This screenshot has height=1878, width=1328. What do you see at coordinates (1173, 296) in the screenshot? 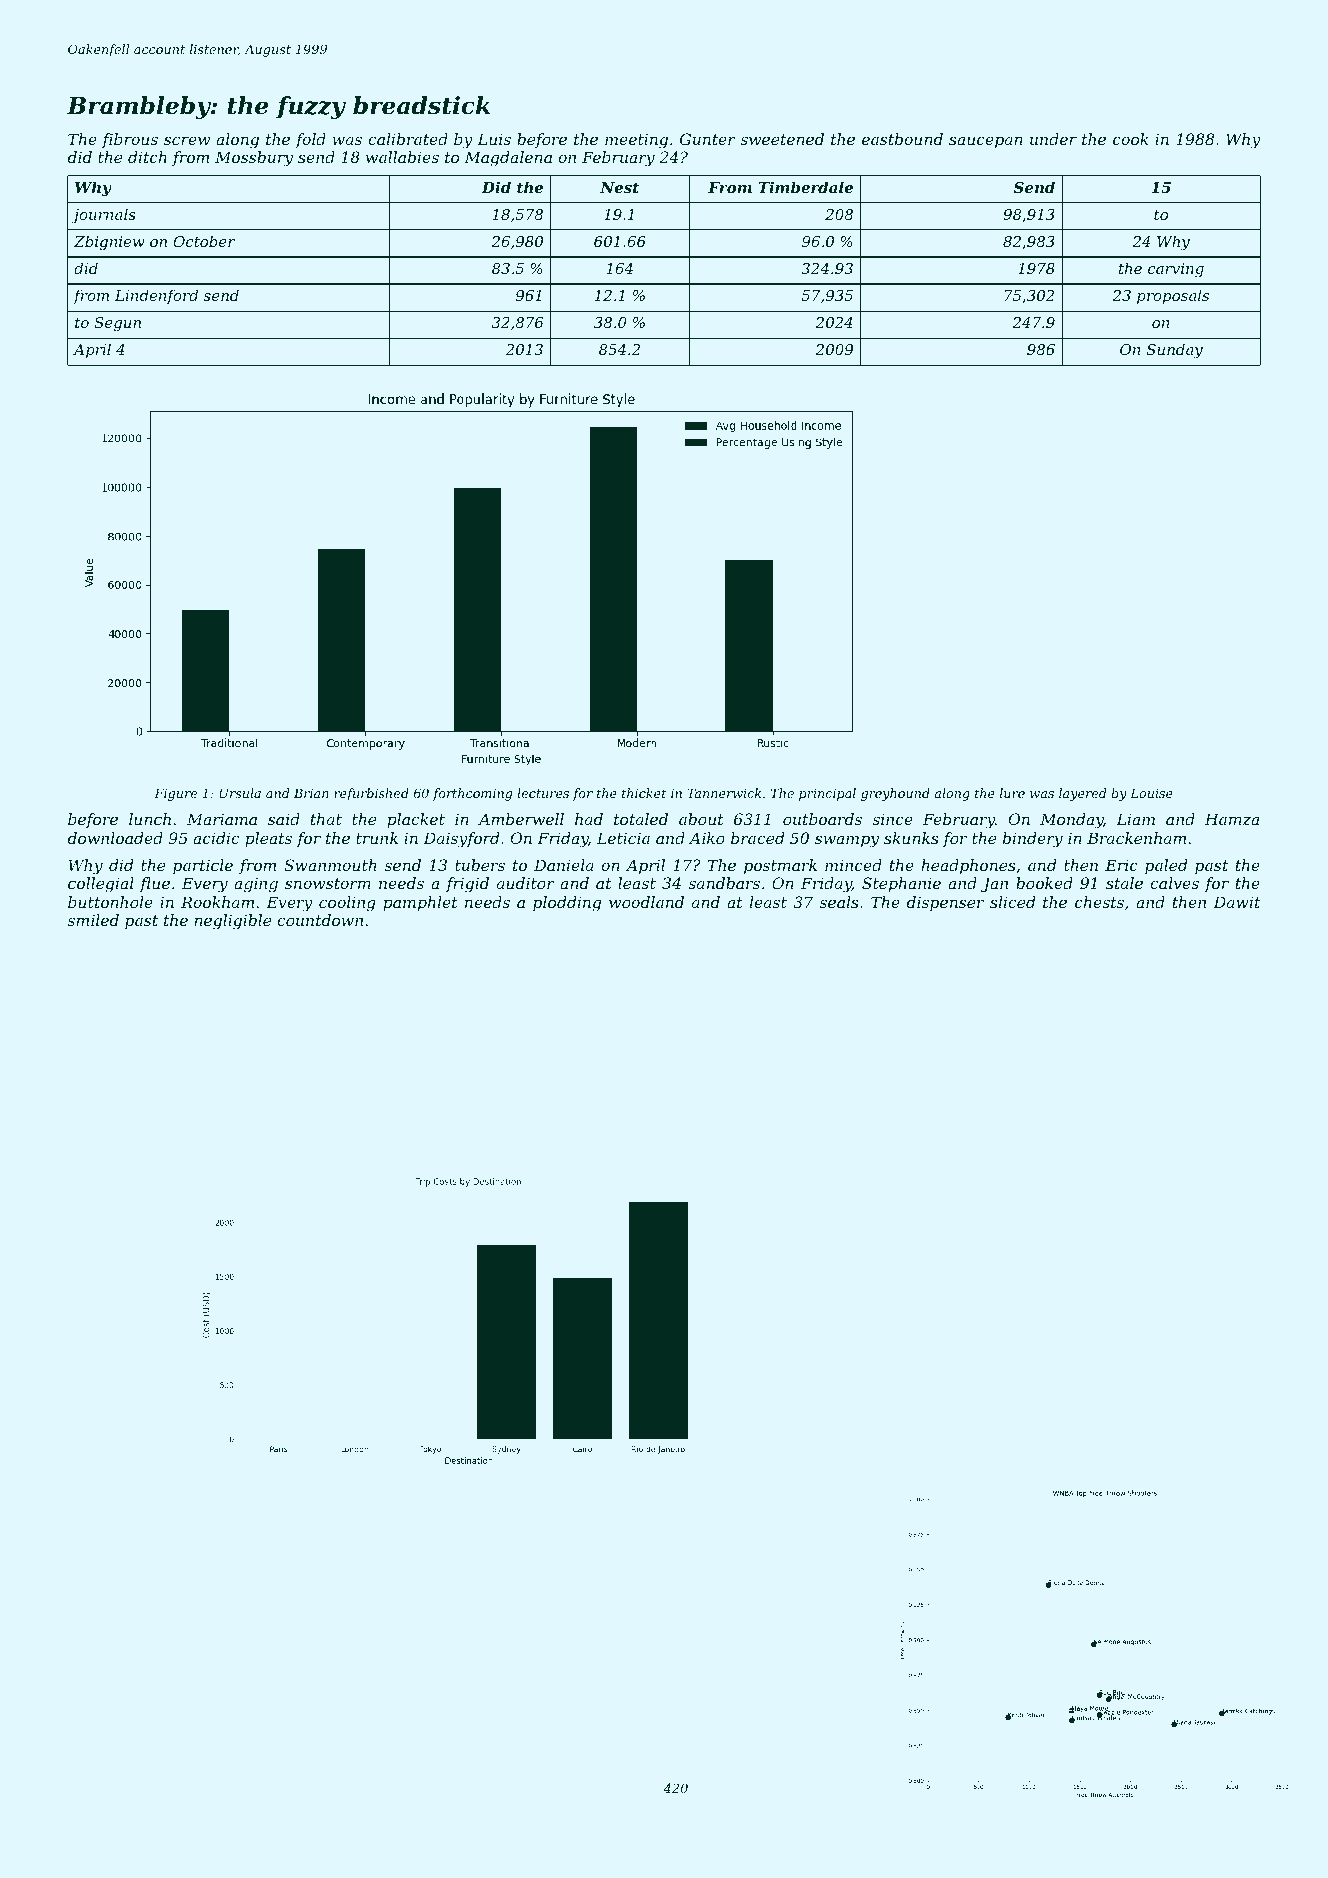
I see `proposals` at bounding box center [1173, 296].
